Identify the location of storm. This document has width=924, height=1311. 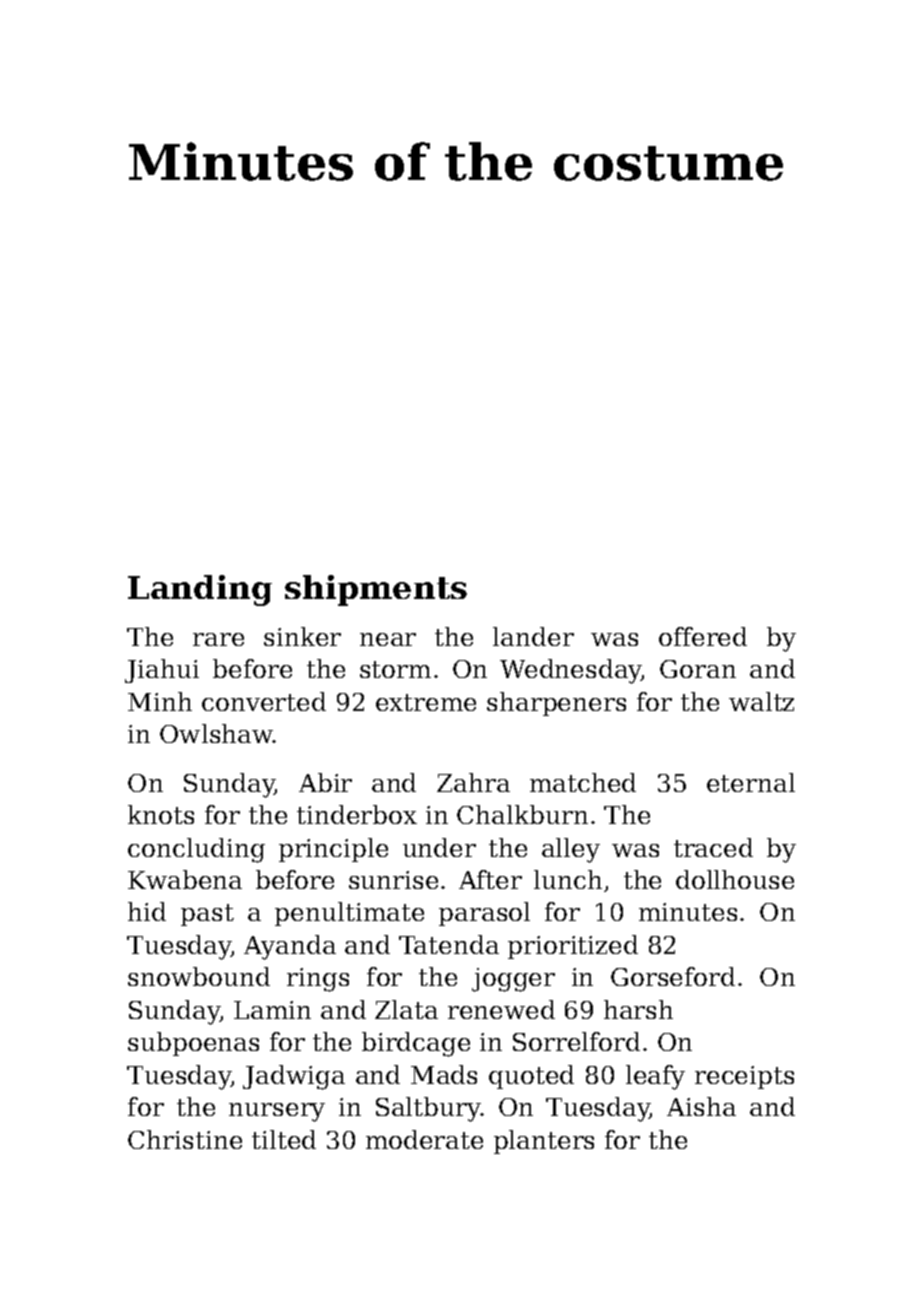
(395, 669).
